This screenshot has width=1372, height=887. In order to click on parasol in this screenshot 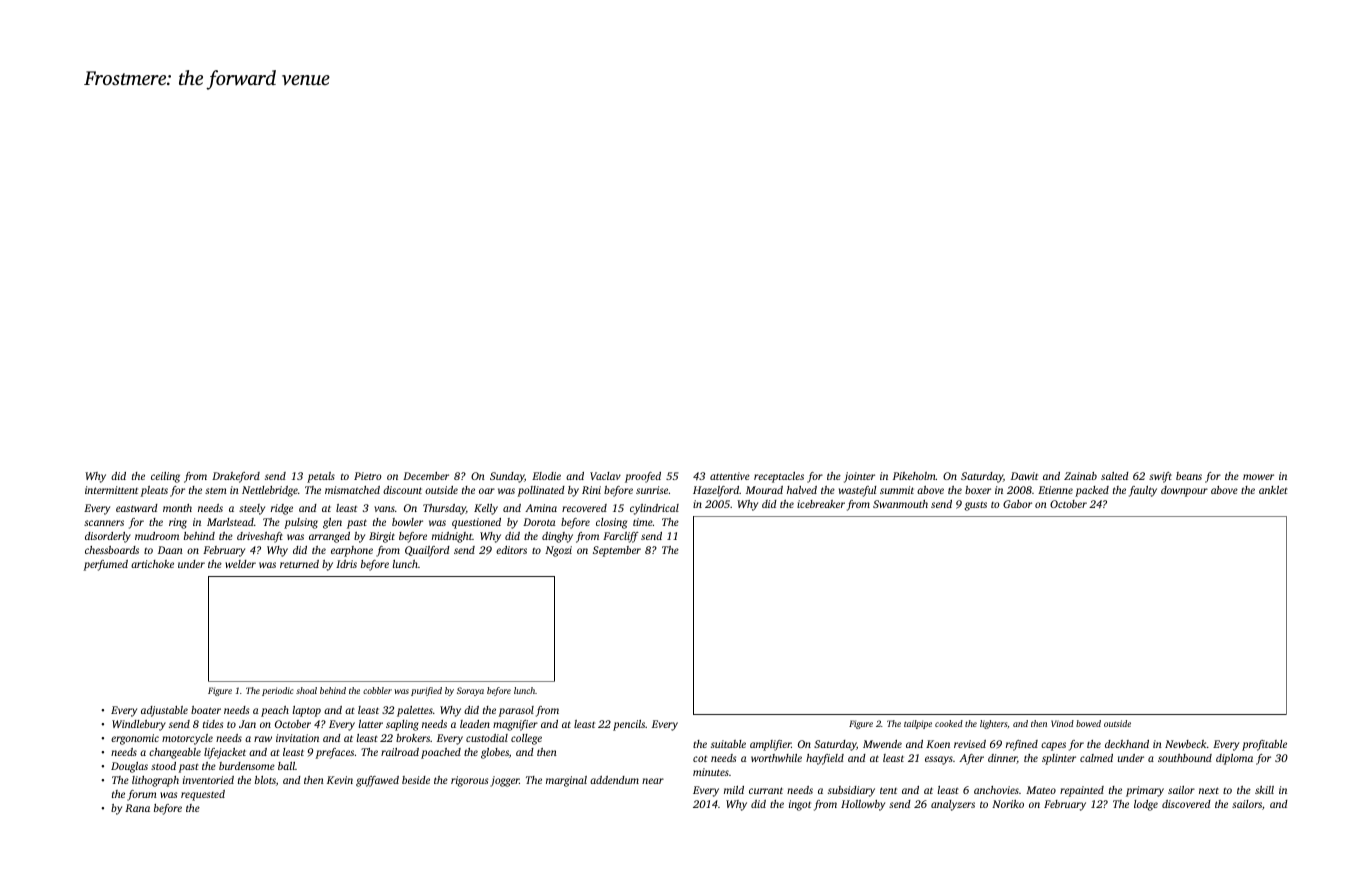, I will do `click(516, 711)`.
